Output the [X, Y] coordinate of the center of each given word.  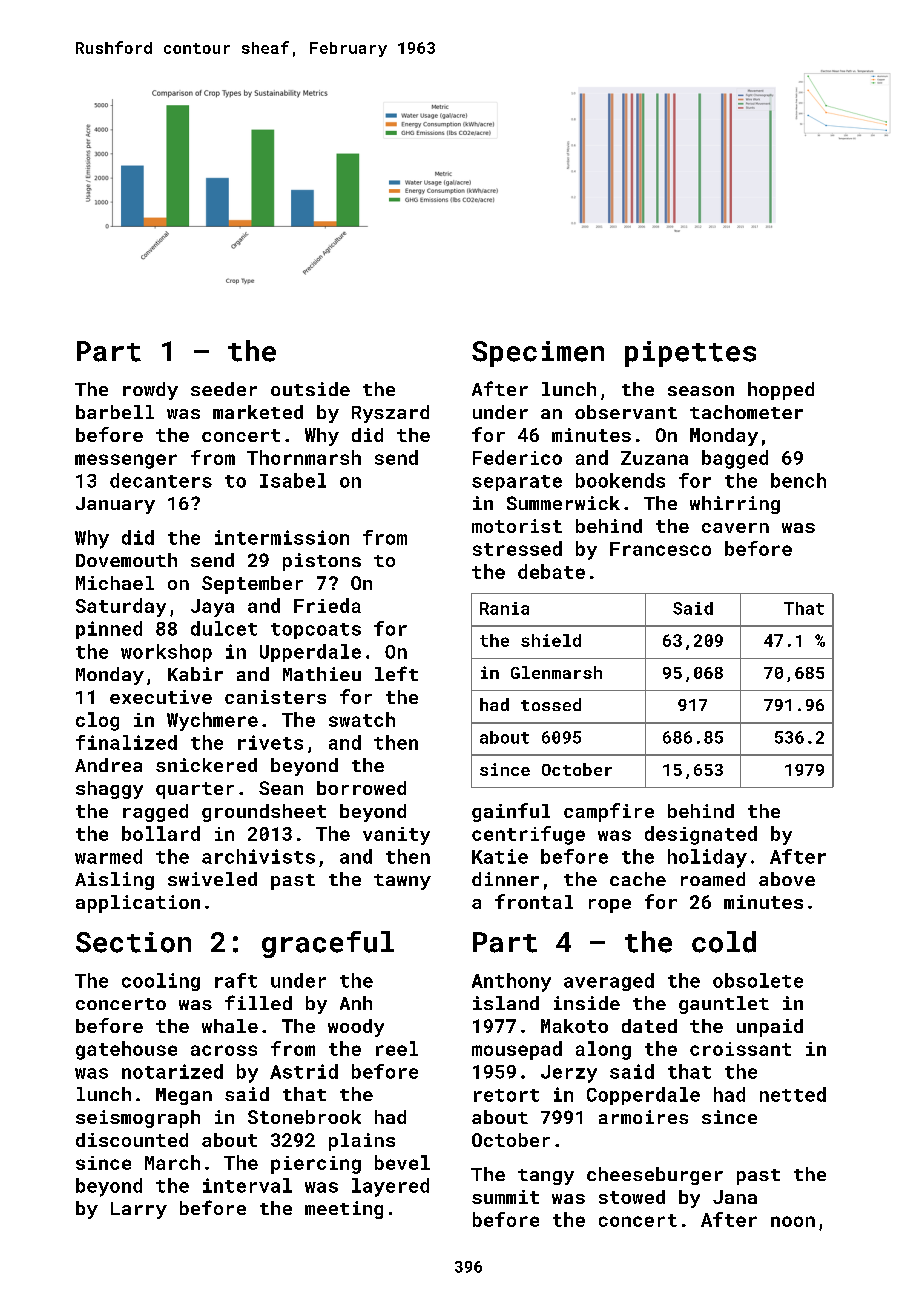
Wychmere [212, 721]
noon [793, 1221]
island [506, 1003]
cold [724, 942]
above [787, 879]
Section [133, 942]
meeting [344, 1210]
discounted [132, 1140]
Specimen [538, 354]
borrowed [361, 788]
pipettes [690, 354]
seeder [224, 389]
